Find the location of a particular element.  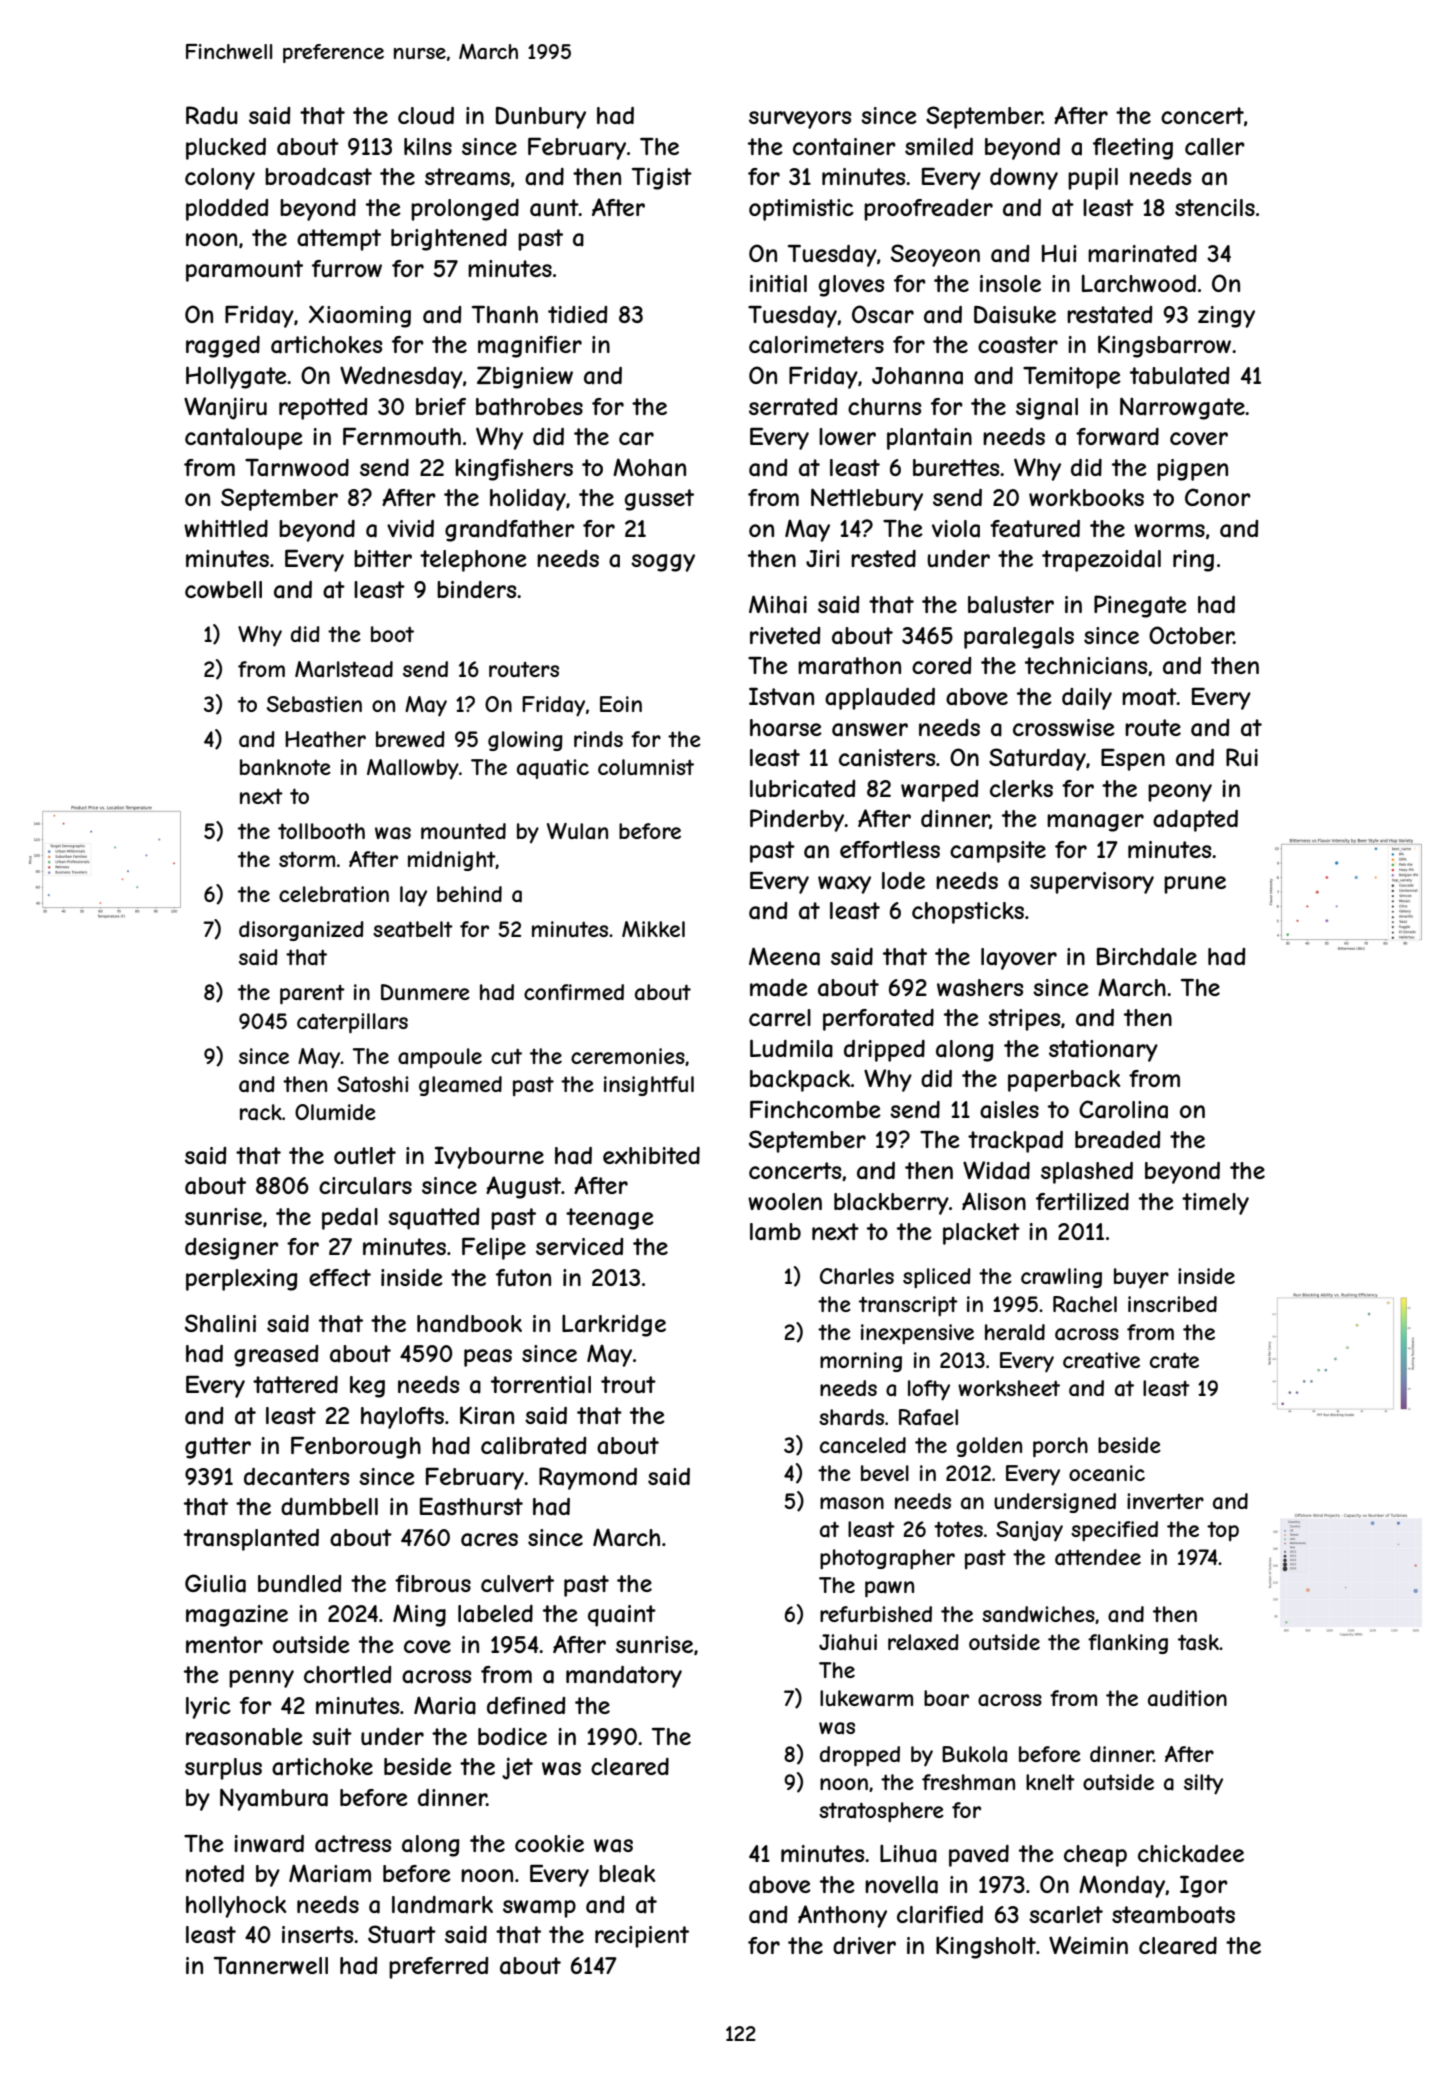

inward is located at coordinates (269, 1844).
